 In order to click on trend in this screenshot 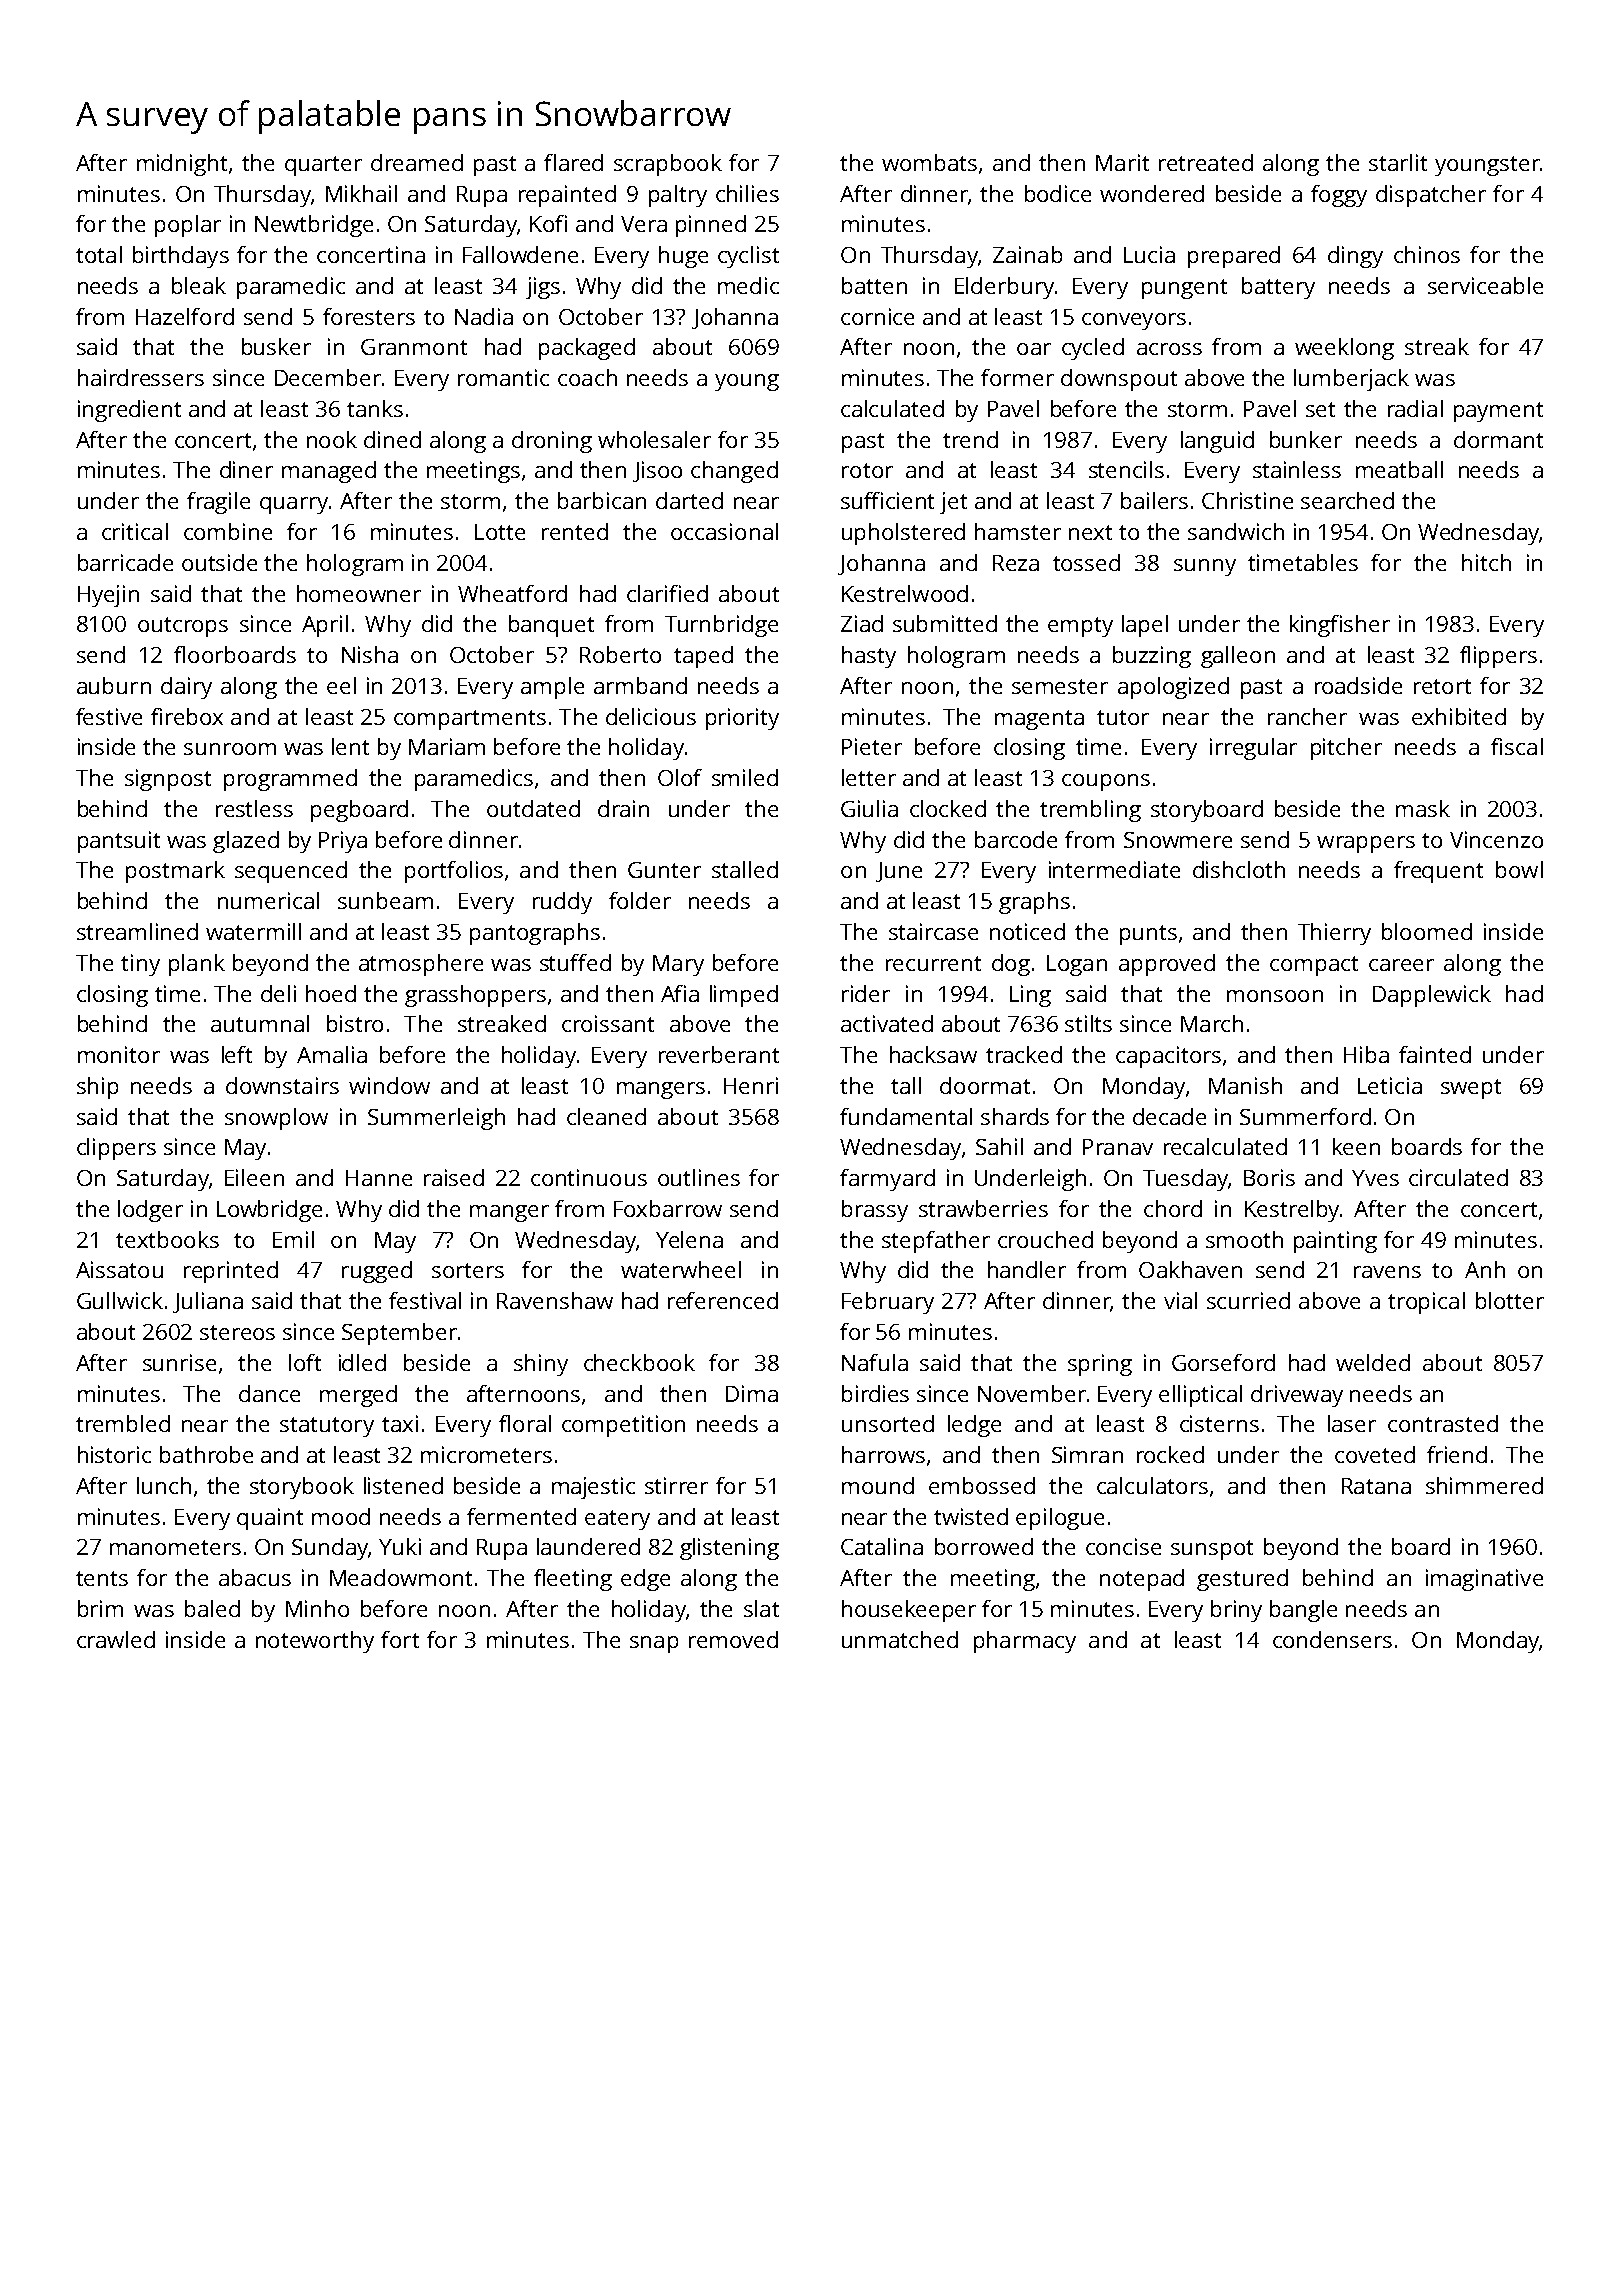, I will do `click(970, 439)`.
